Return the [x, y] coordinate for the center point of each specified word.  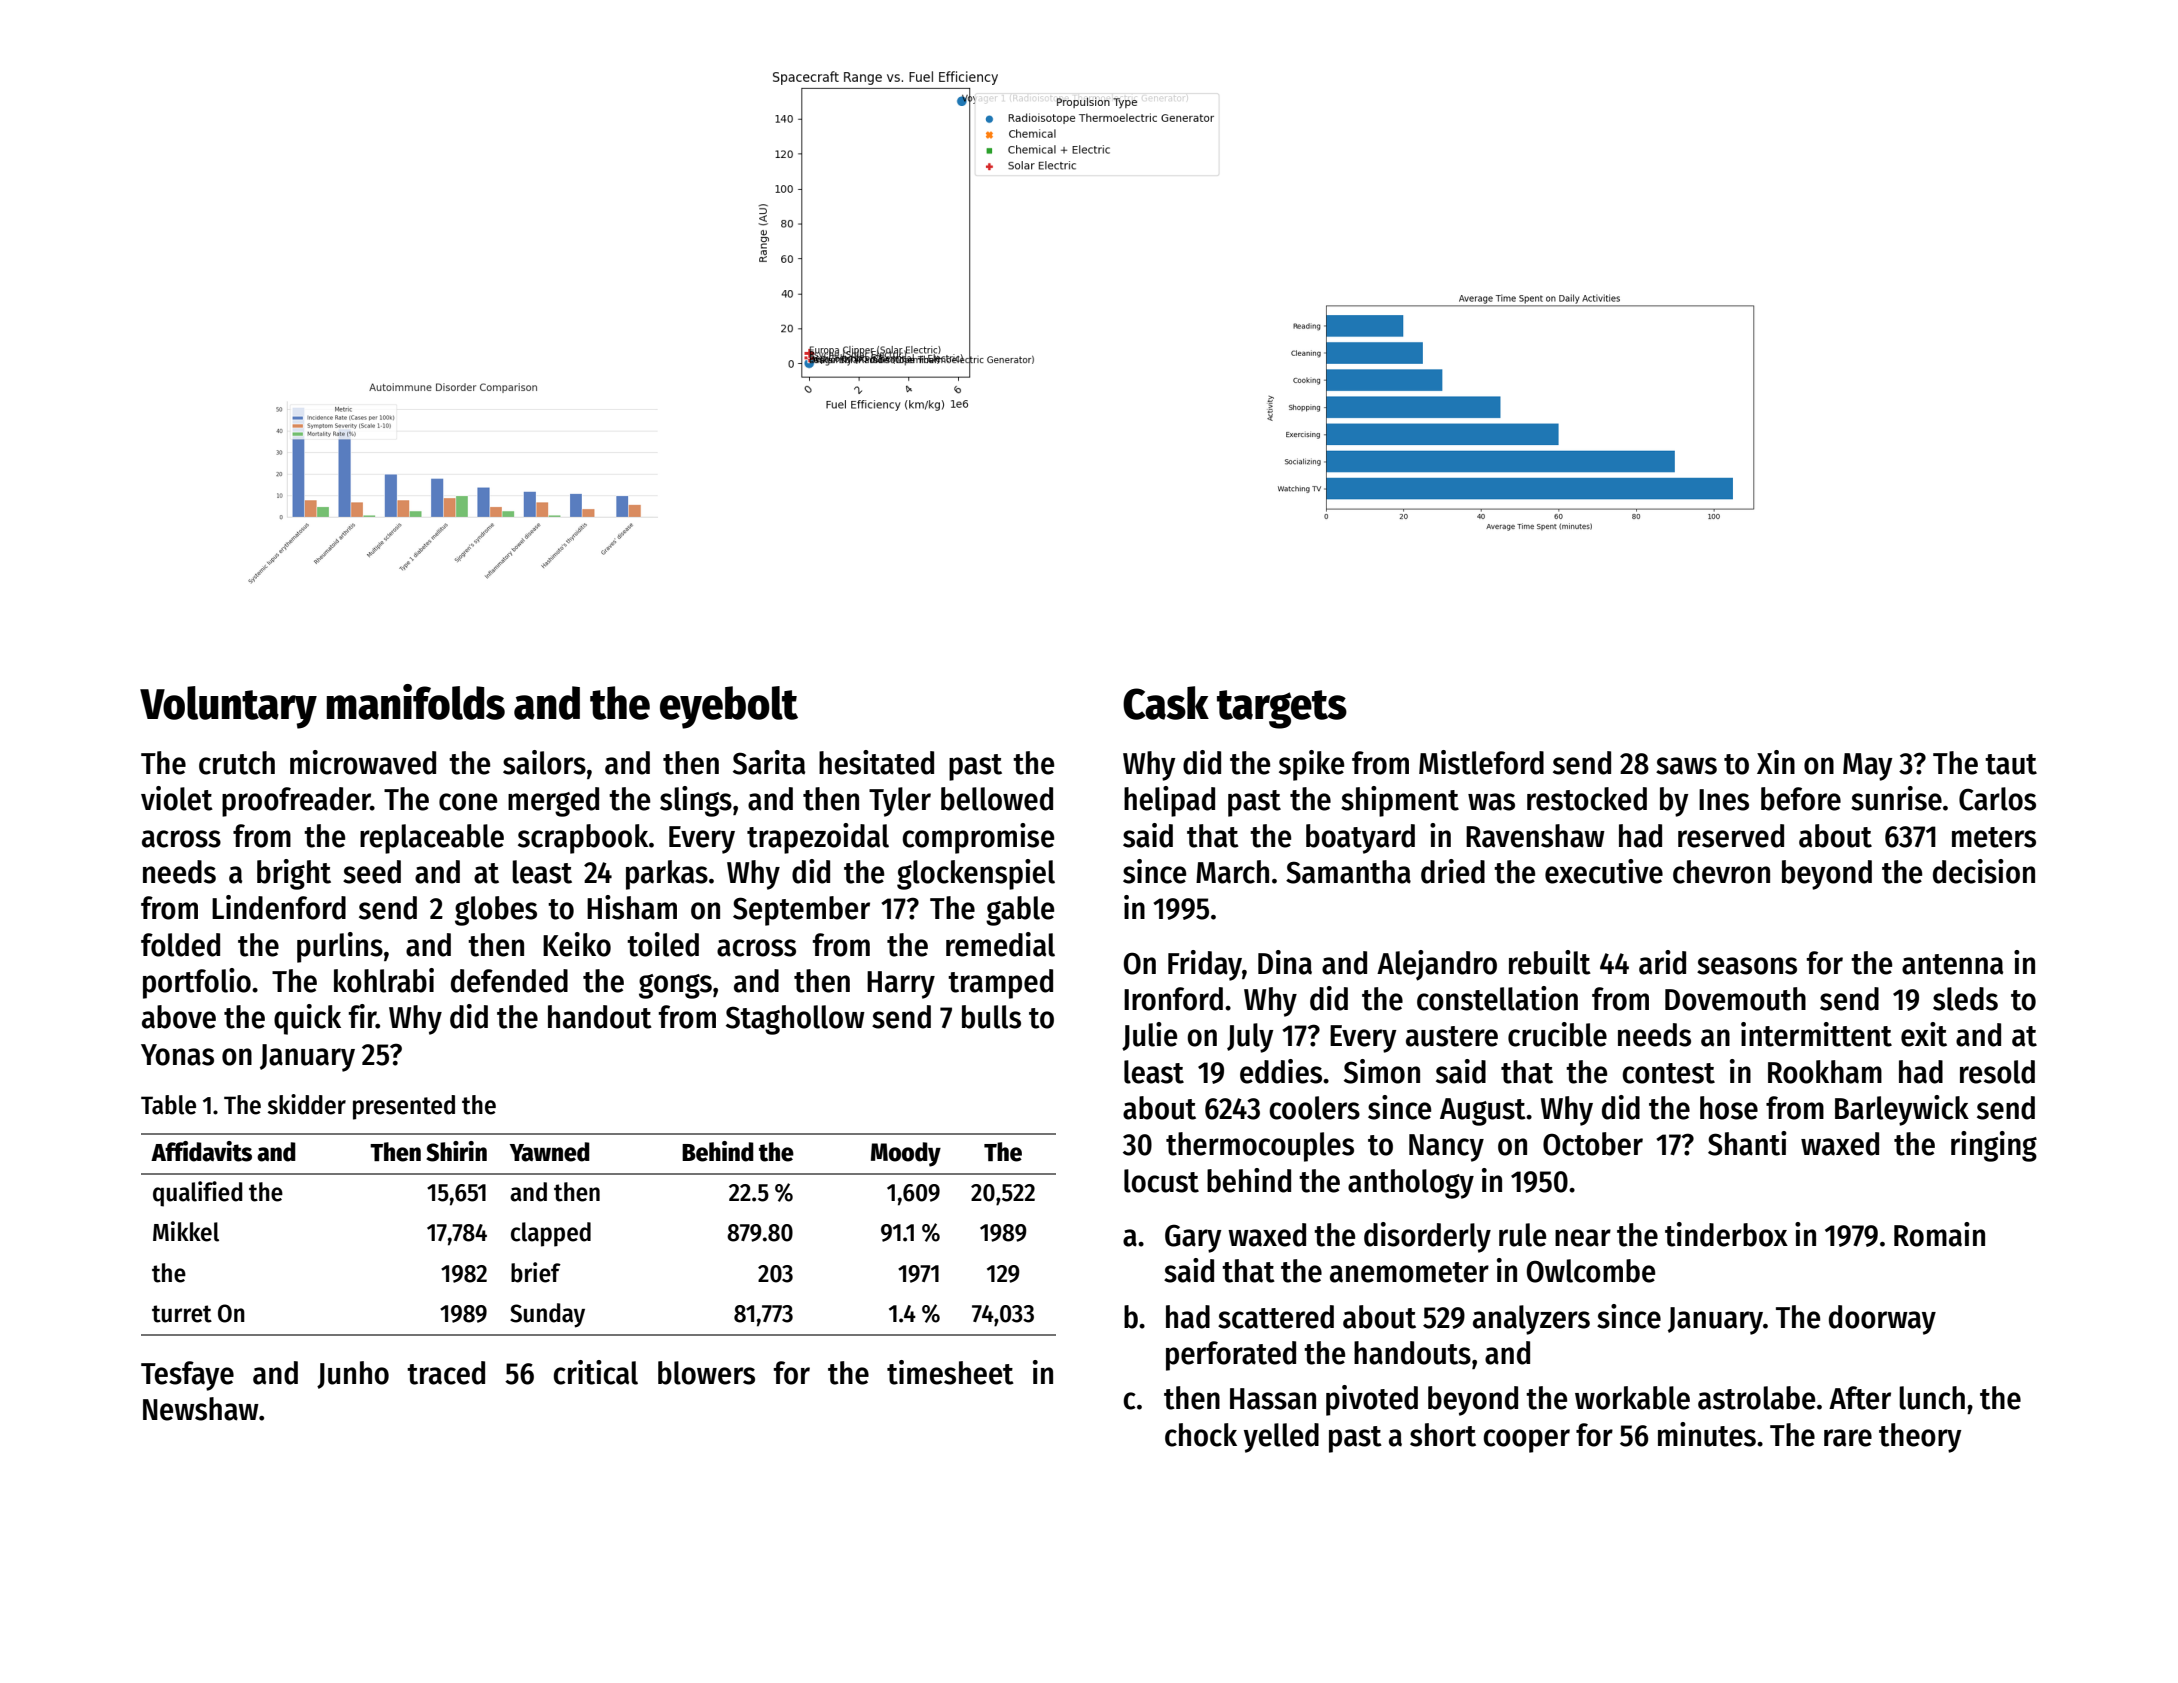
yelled [1281, 1438]
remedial [1000, 944]
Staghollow [795, 1020]
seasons [1747, 966]
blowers [706, 1373]
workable [1632, 1398]
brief [536, 1272]
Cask [1166, 703]
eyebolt [729, 707]
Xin [1776, 762]
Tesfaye [187, 1376]
